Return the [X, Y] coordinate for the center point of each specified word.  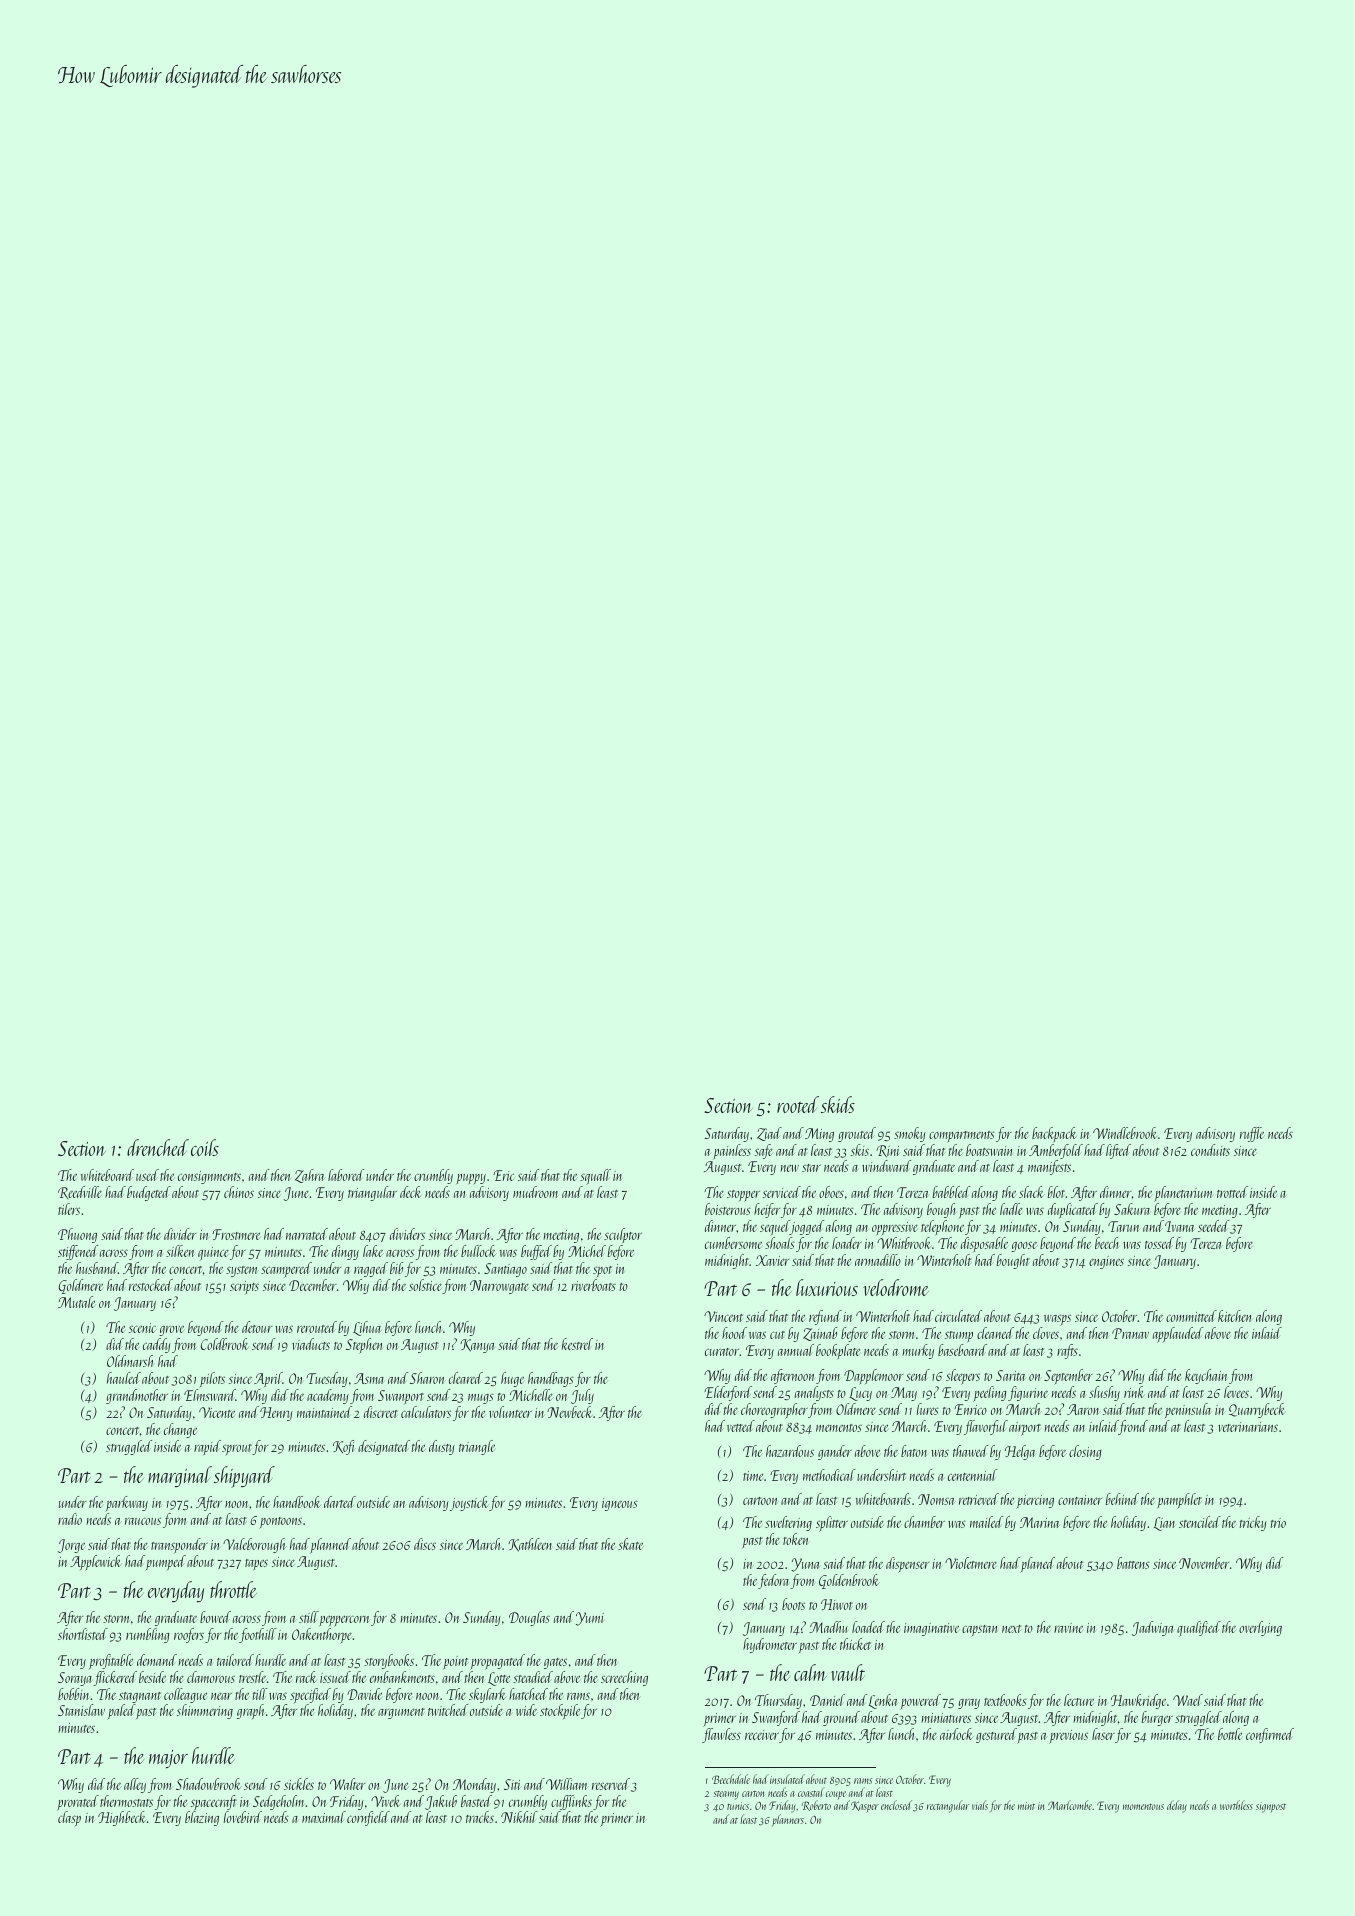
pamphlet [1180, 1501]
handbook [297, 1502]
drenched [158, 1147]
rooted [798, 1104]
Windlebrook [1125, 1133]
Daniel [827, 1700]
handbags [551, 1379]
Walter [347, 1784]
